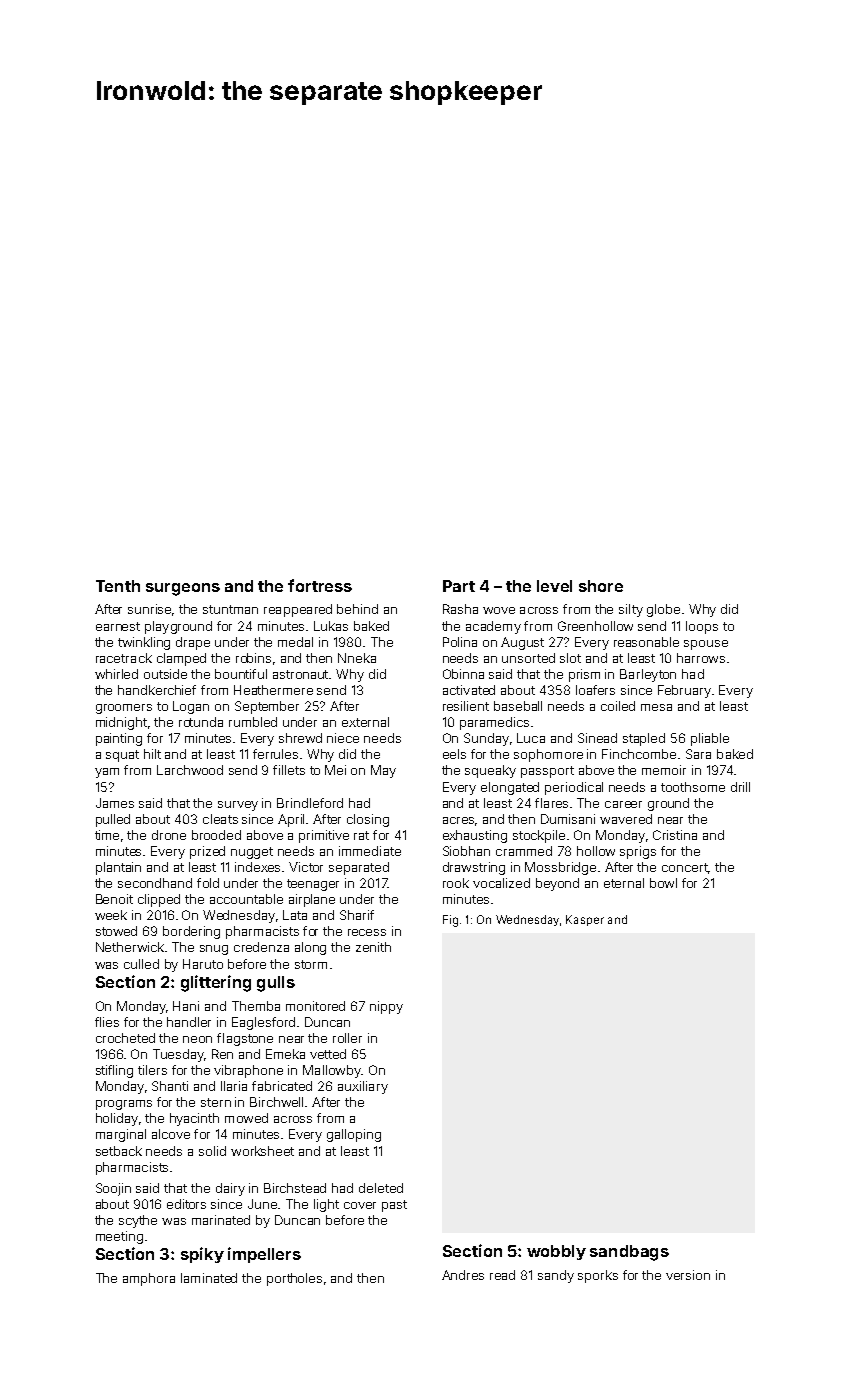  Describe the element at coordinates (253, 658) in the image. I see `robins` at that location.
